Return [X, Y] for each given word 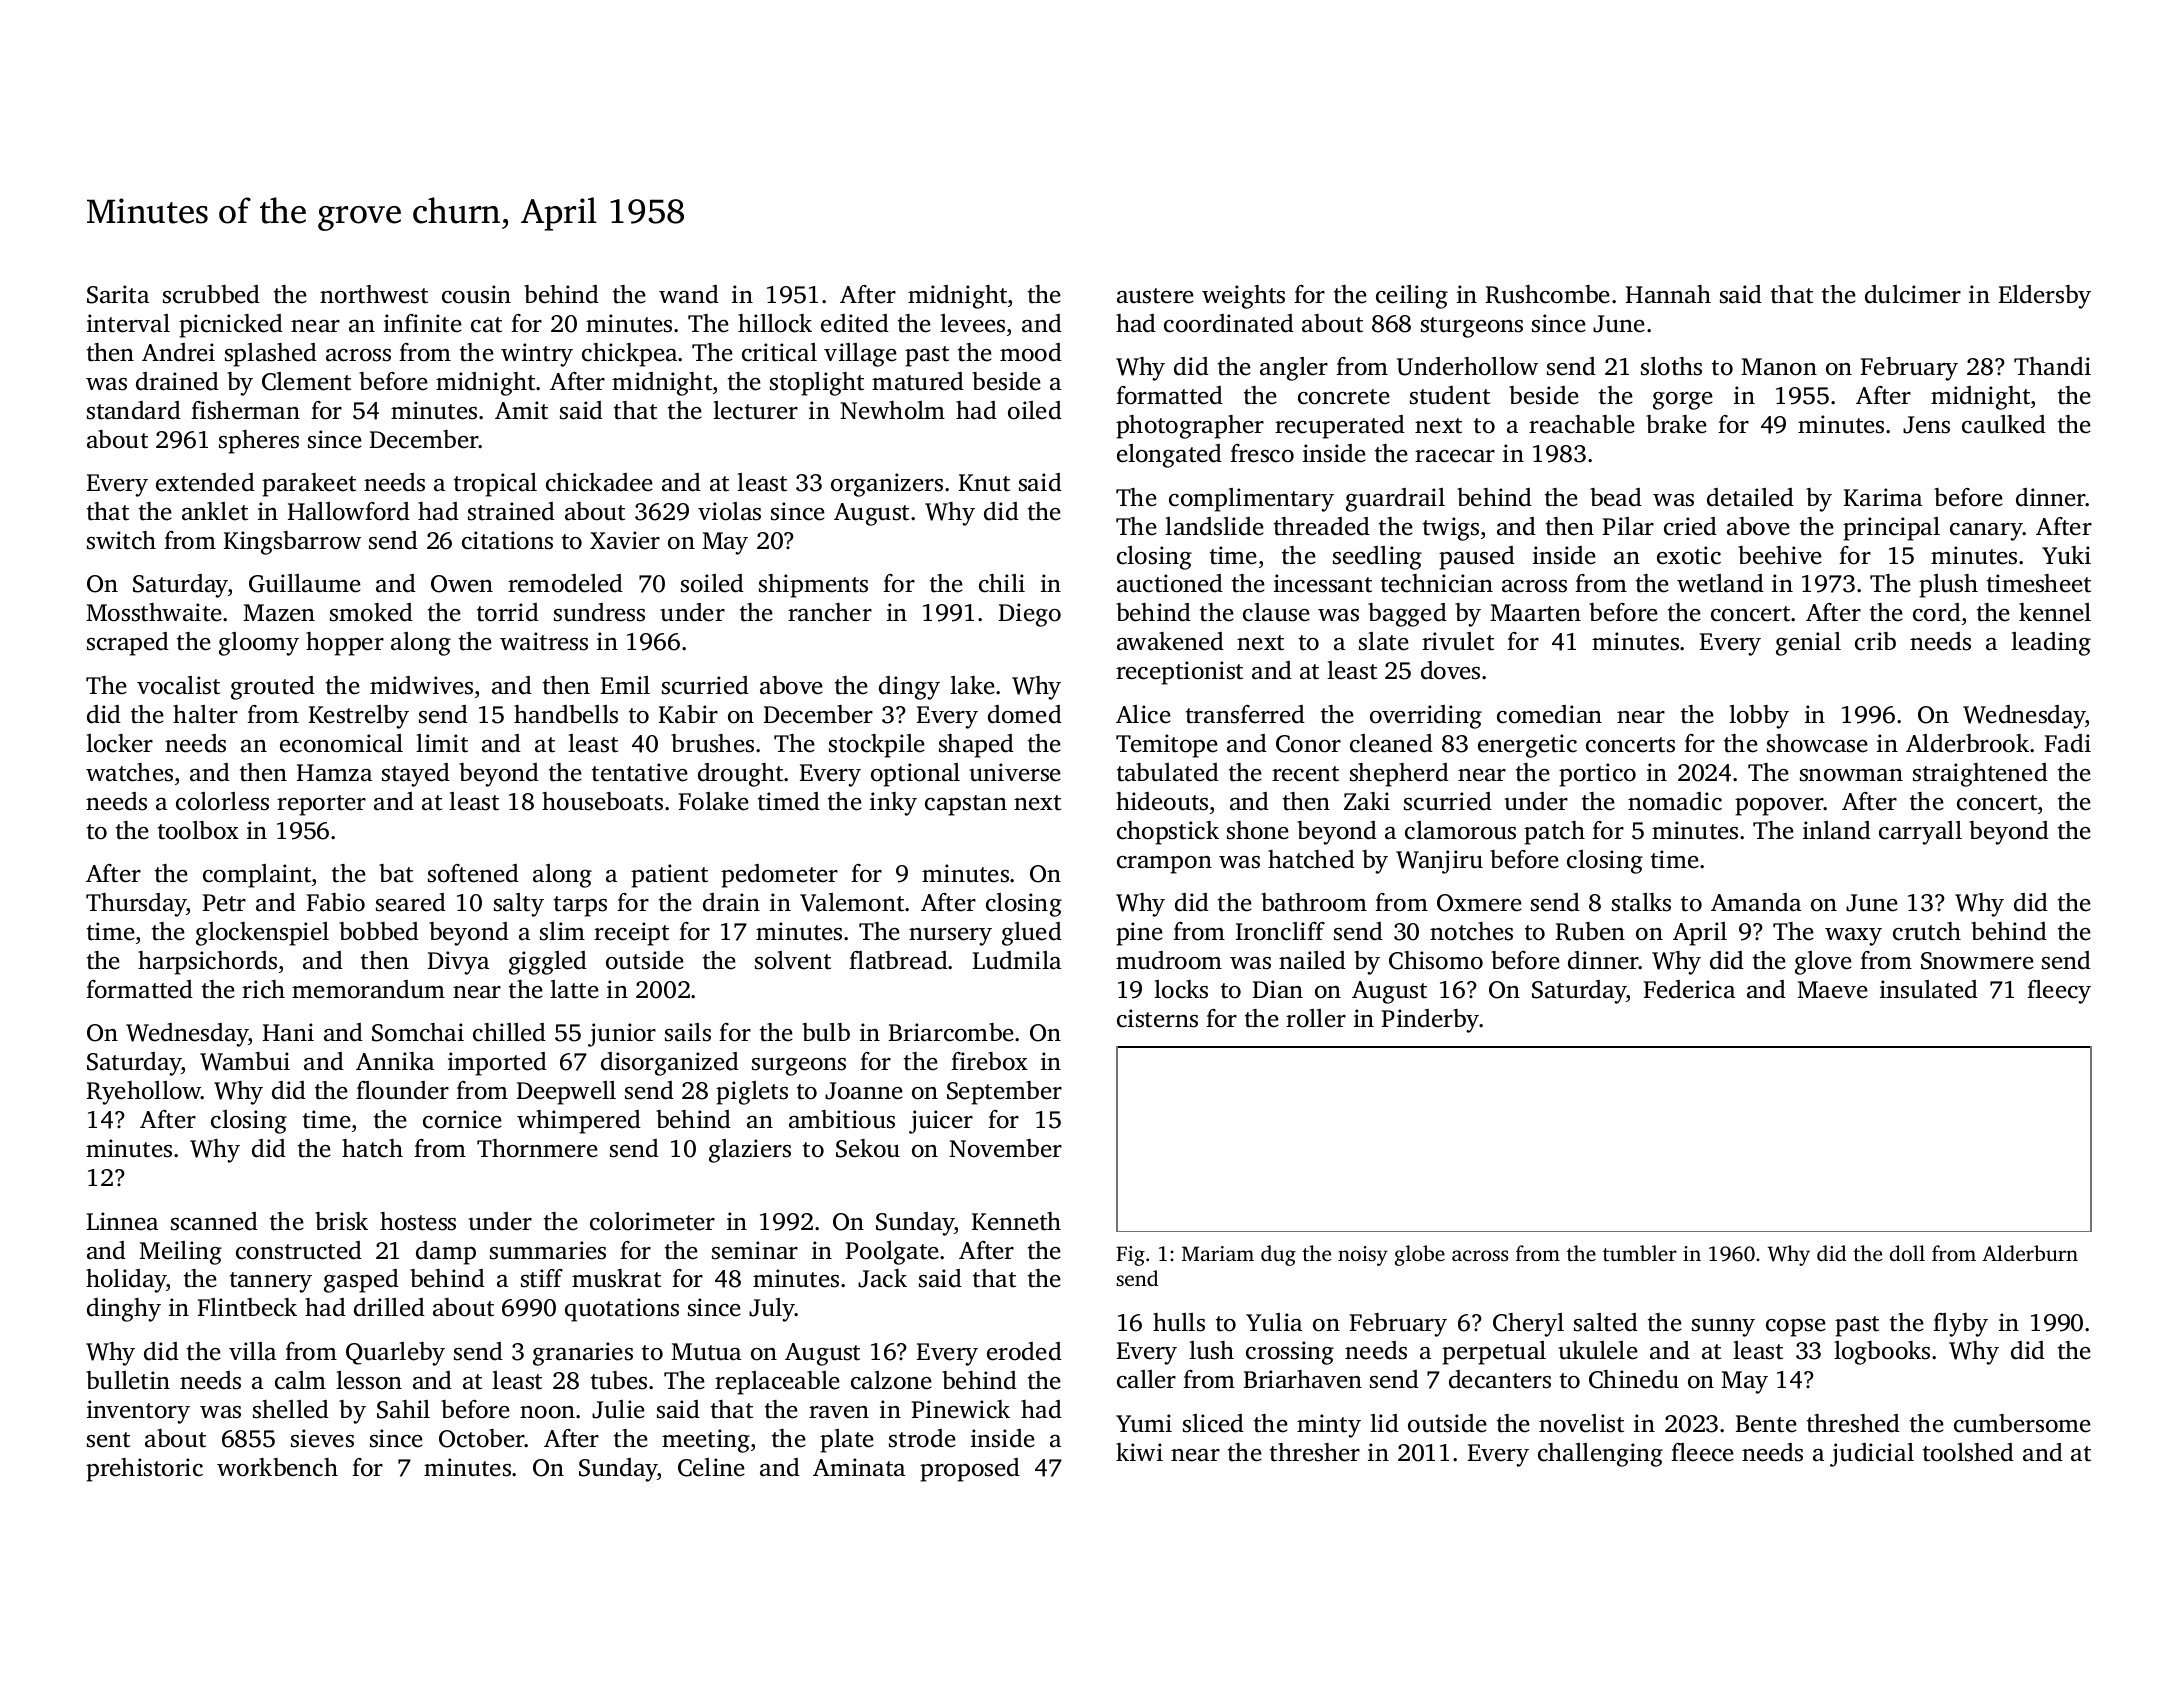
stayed [416, 775]
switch [121, 540]
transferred [1245, 714]
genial [1808, 644]
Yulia [1274, 1322]
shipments [813, 586]
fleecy [2059, 992]
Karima [1883, 497]
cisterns [1157, 1018]
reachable [1582, 424]
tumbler [1640, 1253]
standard [134, 410]
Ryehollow [144, 1093]
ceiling [1412, 297]
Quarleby [395, 1354]
